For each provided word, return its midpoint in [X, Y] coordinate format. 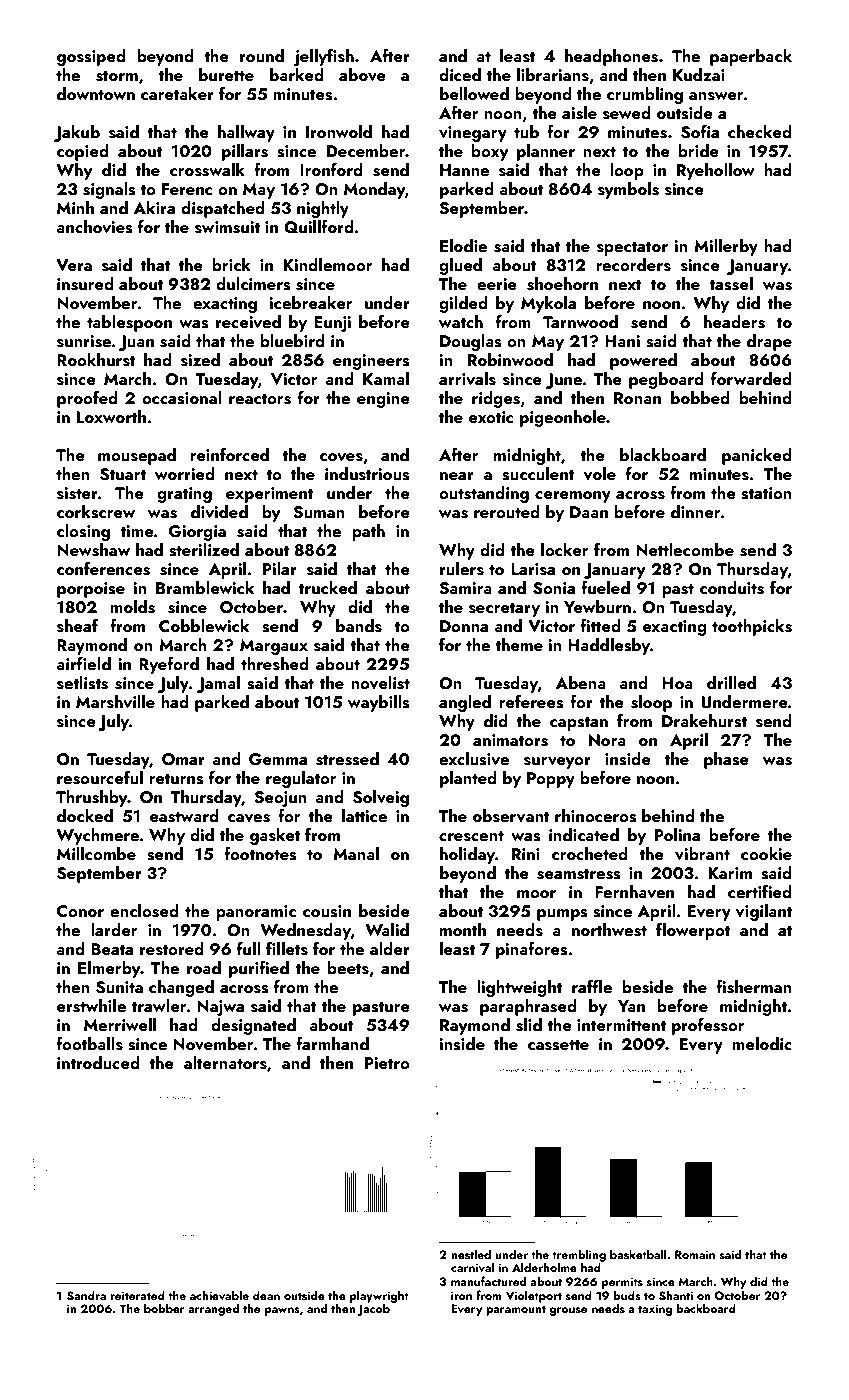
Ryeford [169, 665]
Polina [677, 834]
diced [460, 74]
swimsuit [227, 227]
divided [219, 512]
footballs [89, 1043]
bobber [164, 1308]
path [368, 532]
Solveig [381, 798]
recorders [633, 265]
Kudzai [699, 74]
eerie [497, 284]
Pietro [387, 1063]
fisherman [754, 986]
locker [564, 549]
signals [109, 190]
